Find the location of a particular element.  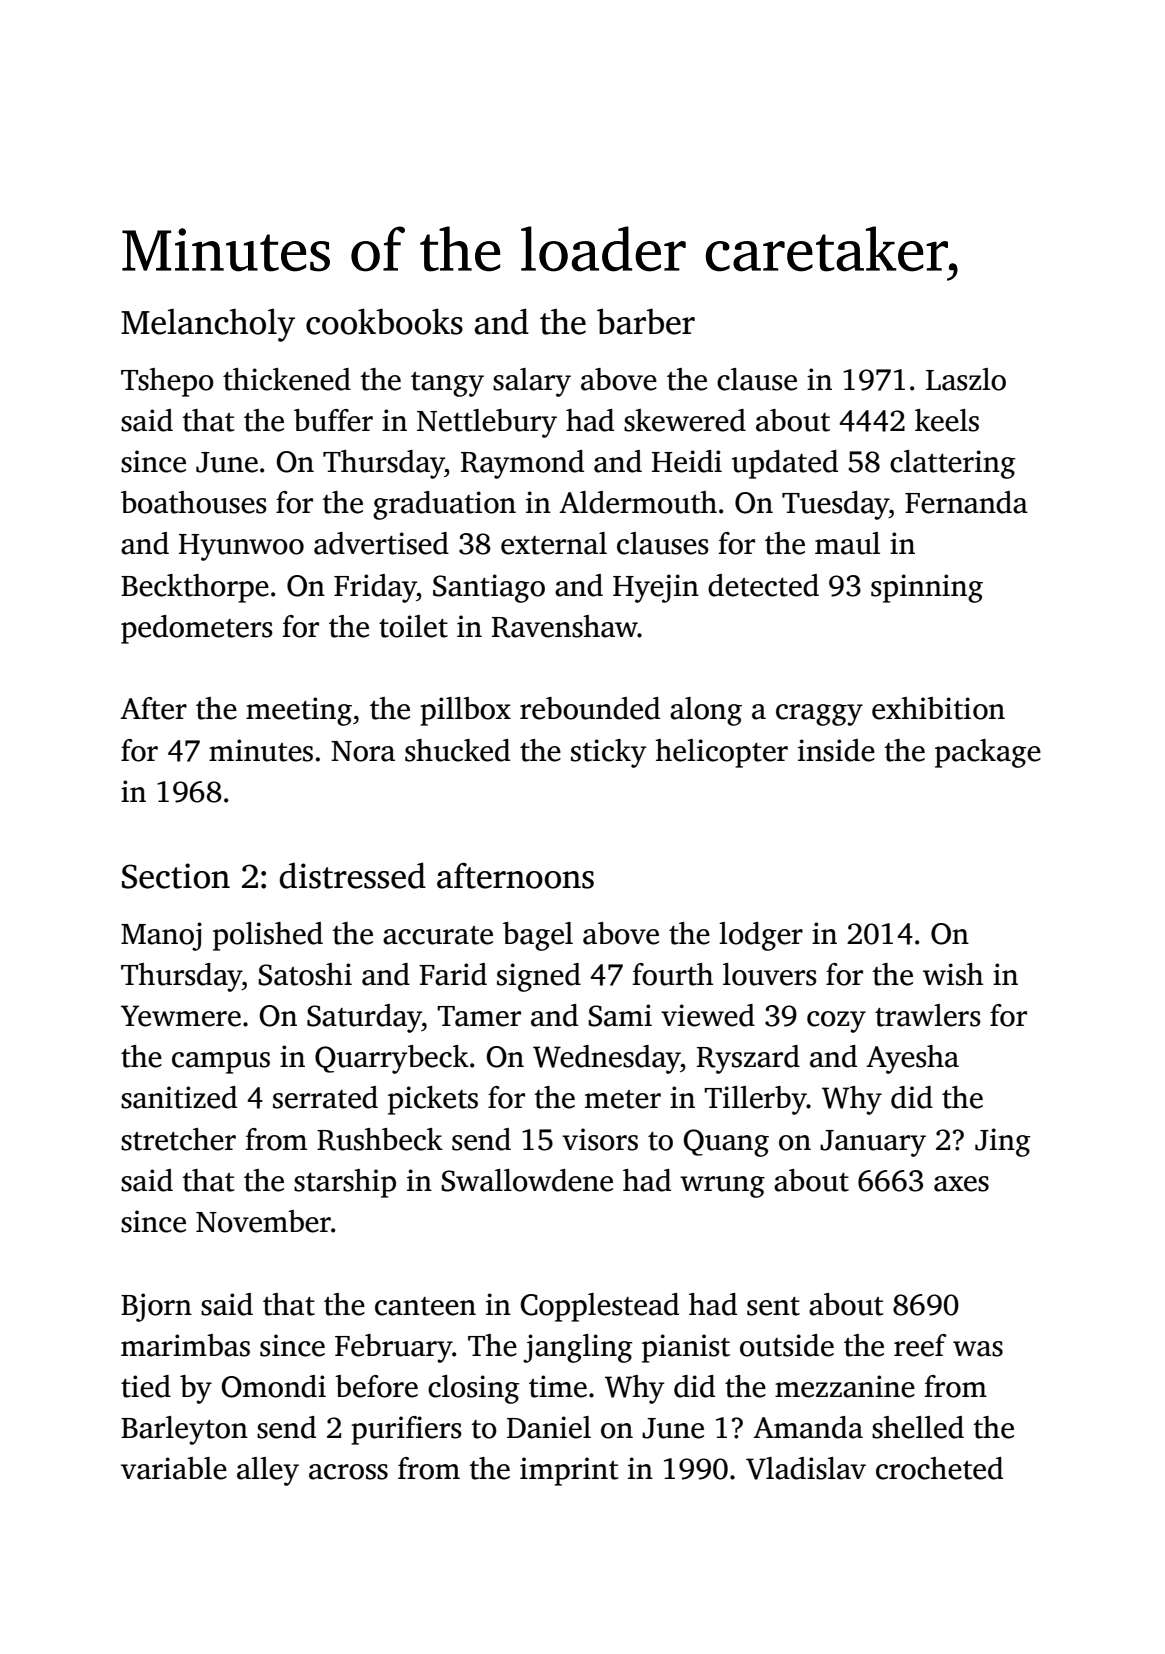

Beckthorpe is located at coordinates (195, 588).
